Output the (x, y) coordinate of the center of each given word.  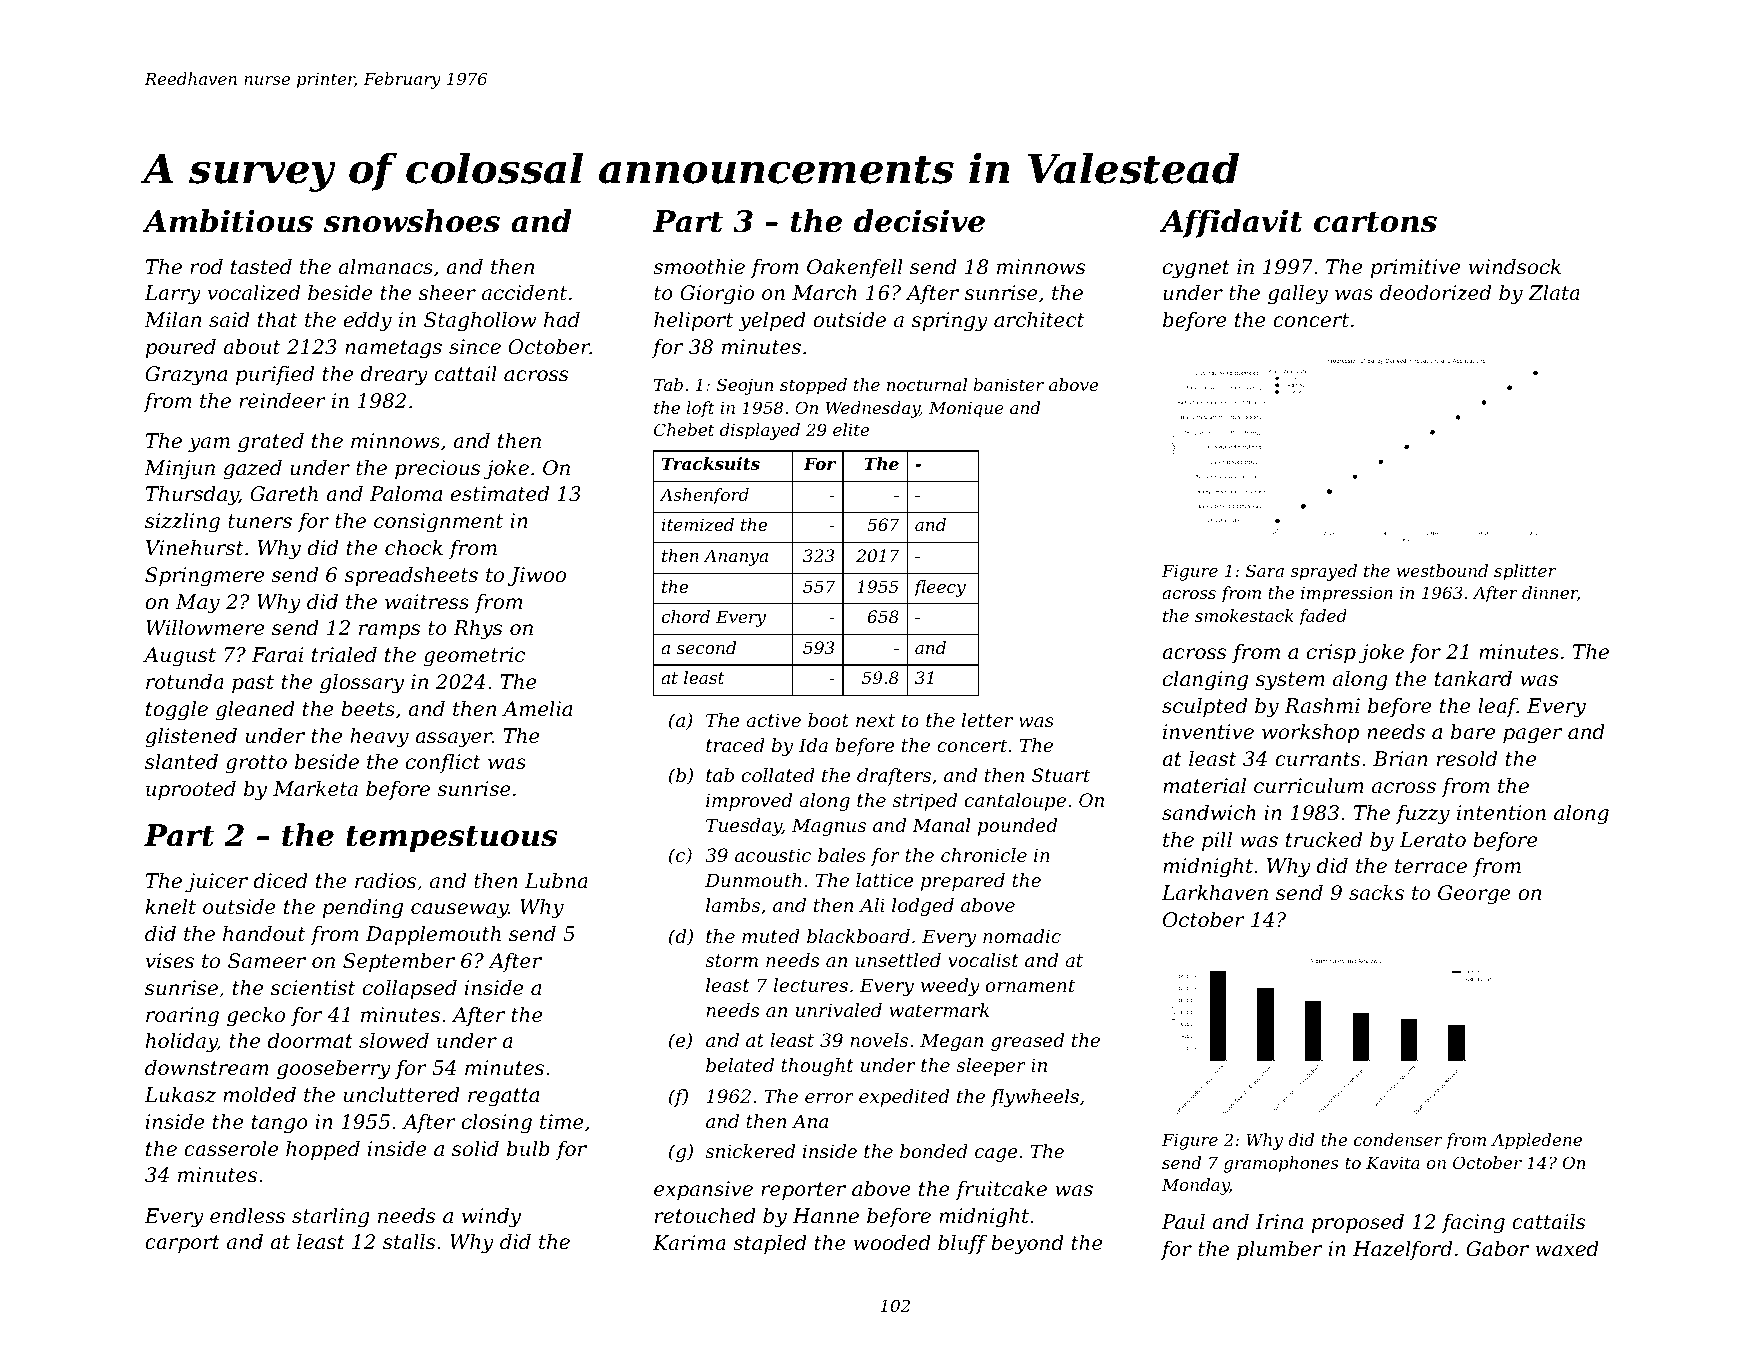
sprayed (1323, 572)
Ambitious (227, 221)
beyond (1027, 1245)
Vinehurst (195, 548)
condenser (1398, 1139)
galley (1298, 295)
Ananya (736, 557)
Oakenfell (855, 268)
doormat (310, 1041)
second (706, 647)
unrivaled (839, 1010)
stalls (409, 1242)
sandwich (1209, 812)
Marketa (315, 789)
